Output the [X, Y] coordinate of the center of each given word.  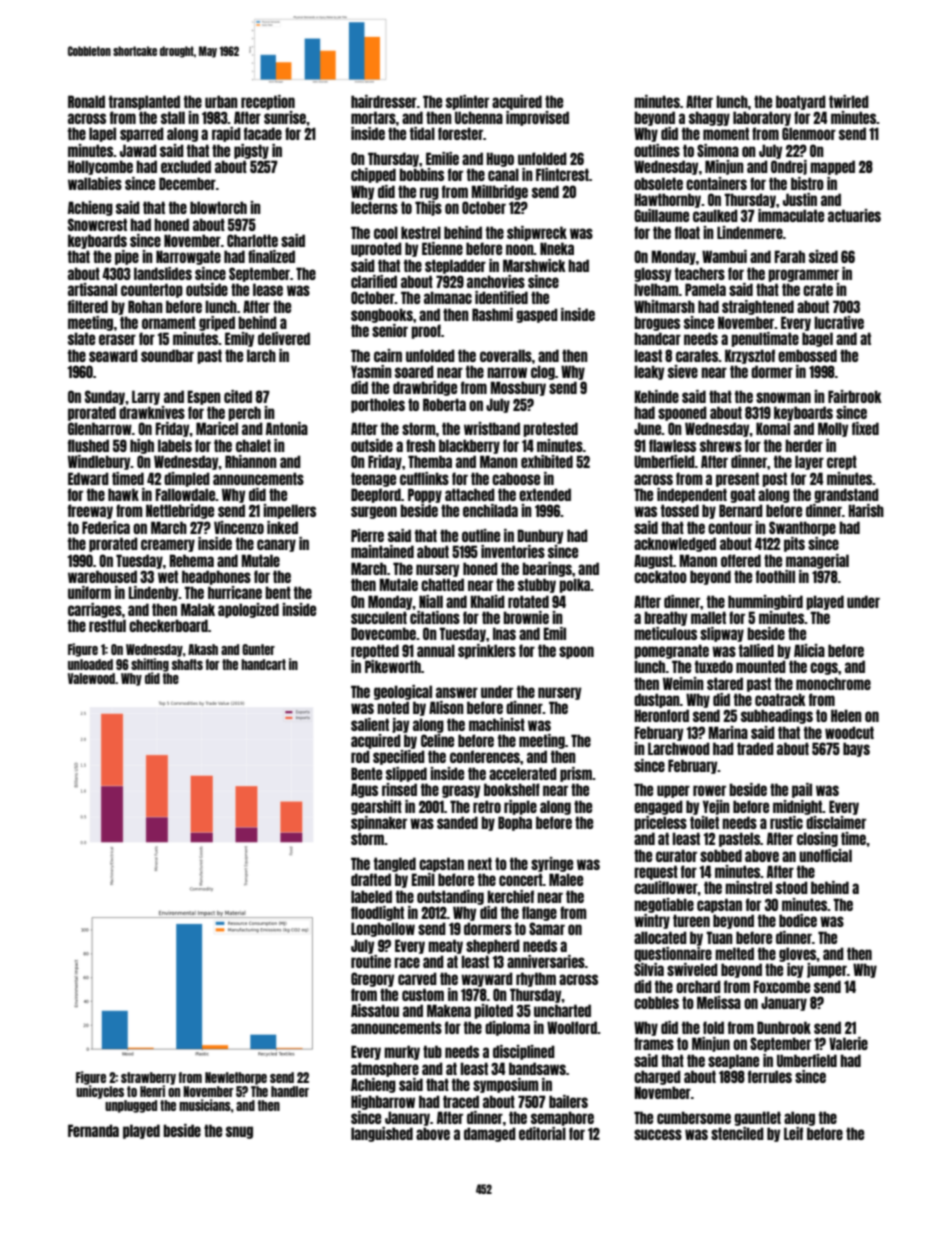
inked [282, 527]
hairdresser [384, 101]
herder [804, 445]
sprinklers [487, 651]
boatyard [801, 102]
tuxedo [714, 666]
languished [382, 1134]
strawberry [148, 1078]
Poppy [425, 495]
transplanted [144, 102]
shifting [150, 665]
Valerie [848, 1043]
